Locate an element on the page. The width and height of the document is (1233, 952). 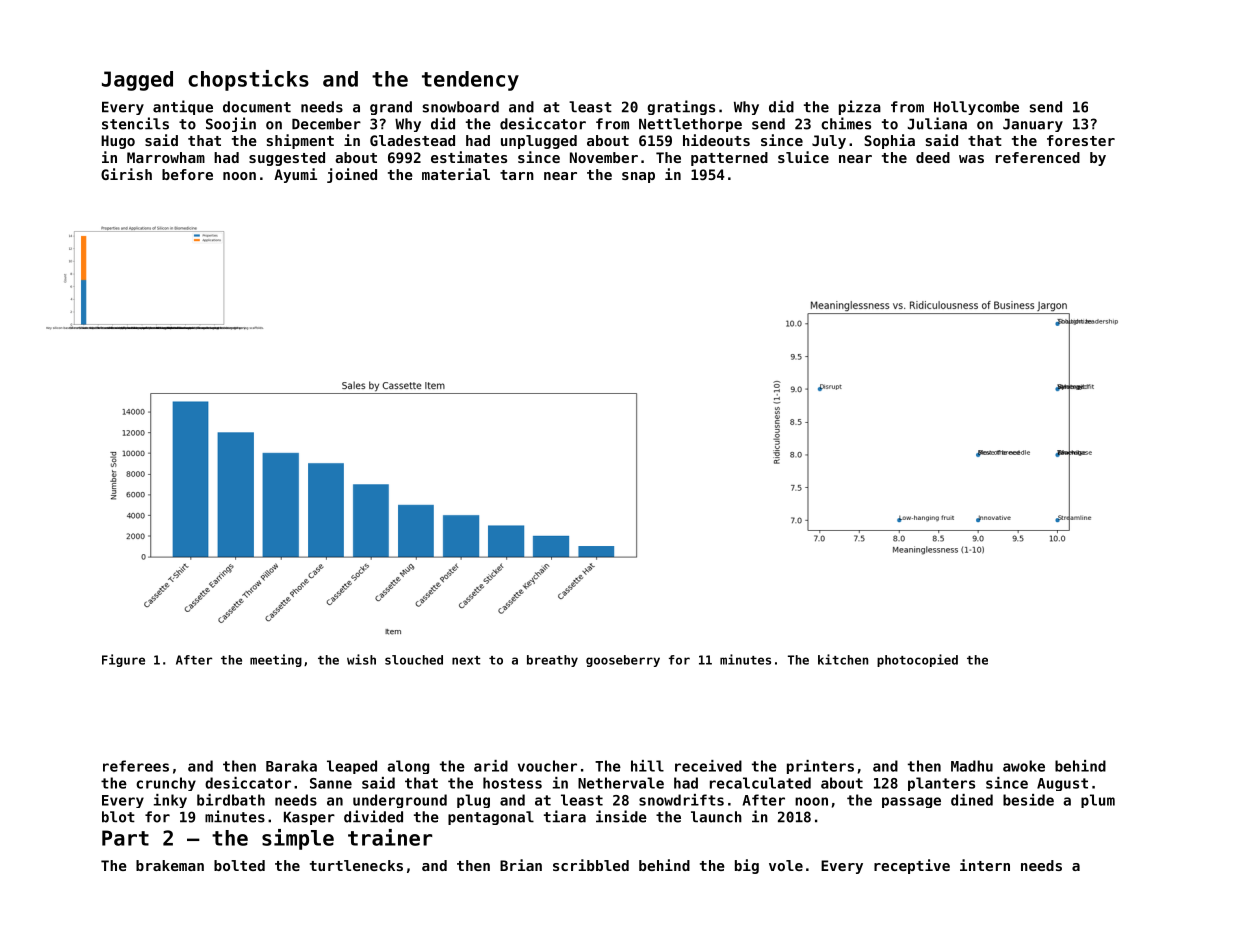
kitchen is located at coordinates (843, 659).
